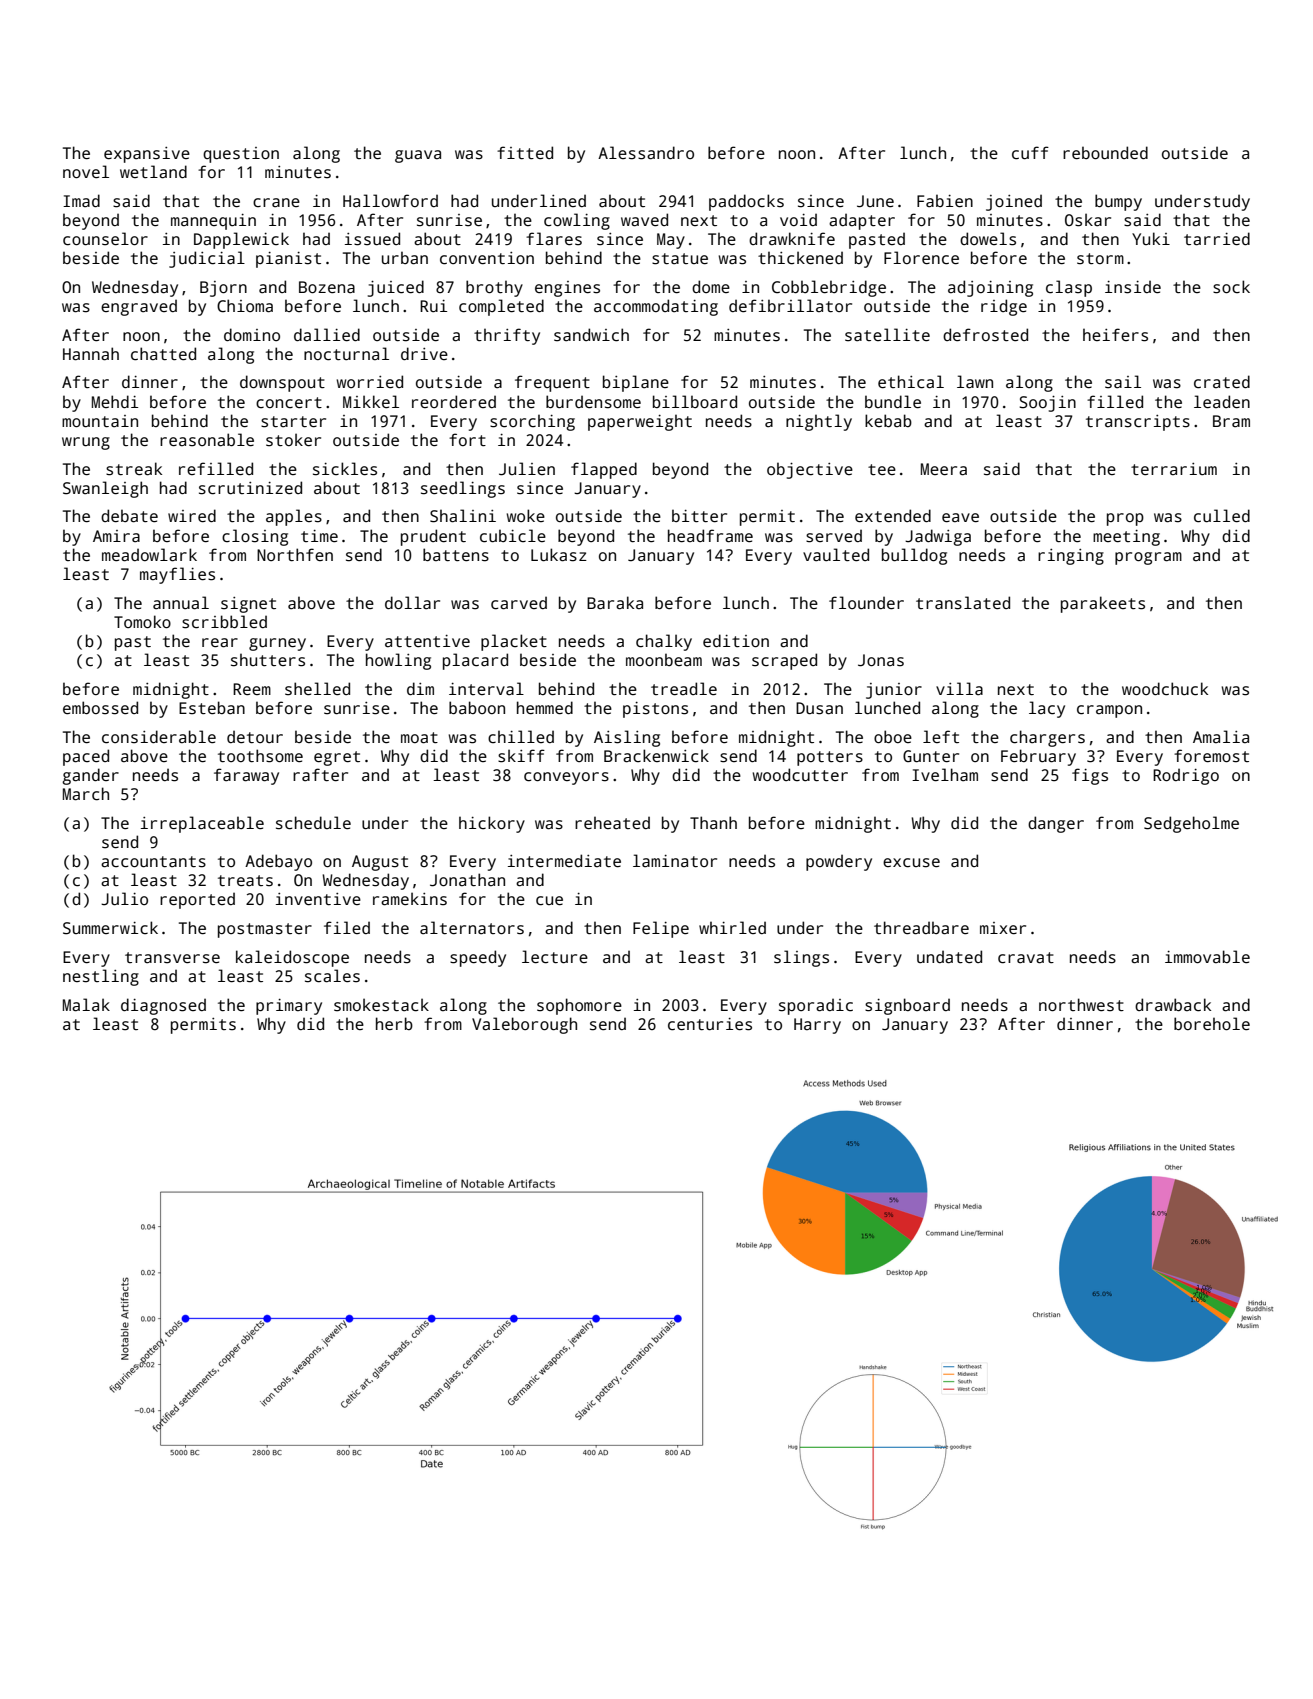 This page has width=1313, height=1699. Describe the element at coordinates (675, 861) in the page. I see `laminator` at that location.
